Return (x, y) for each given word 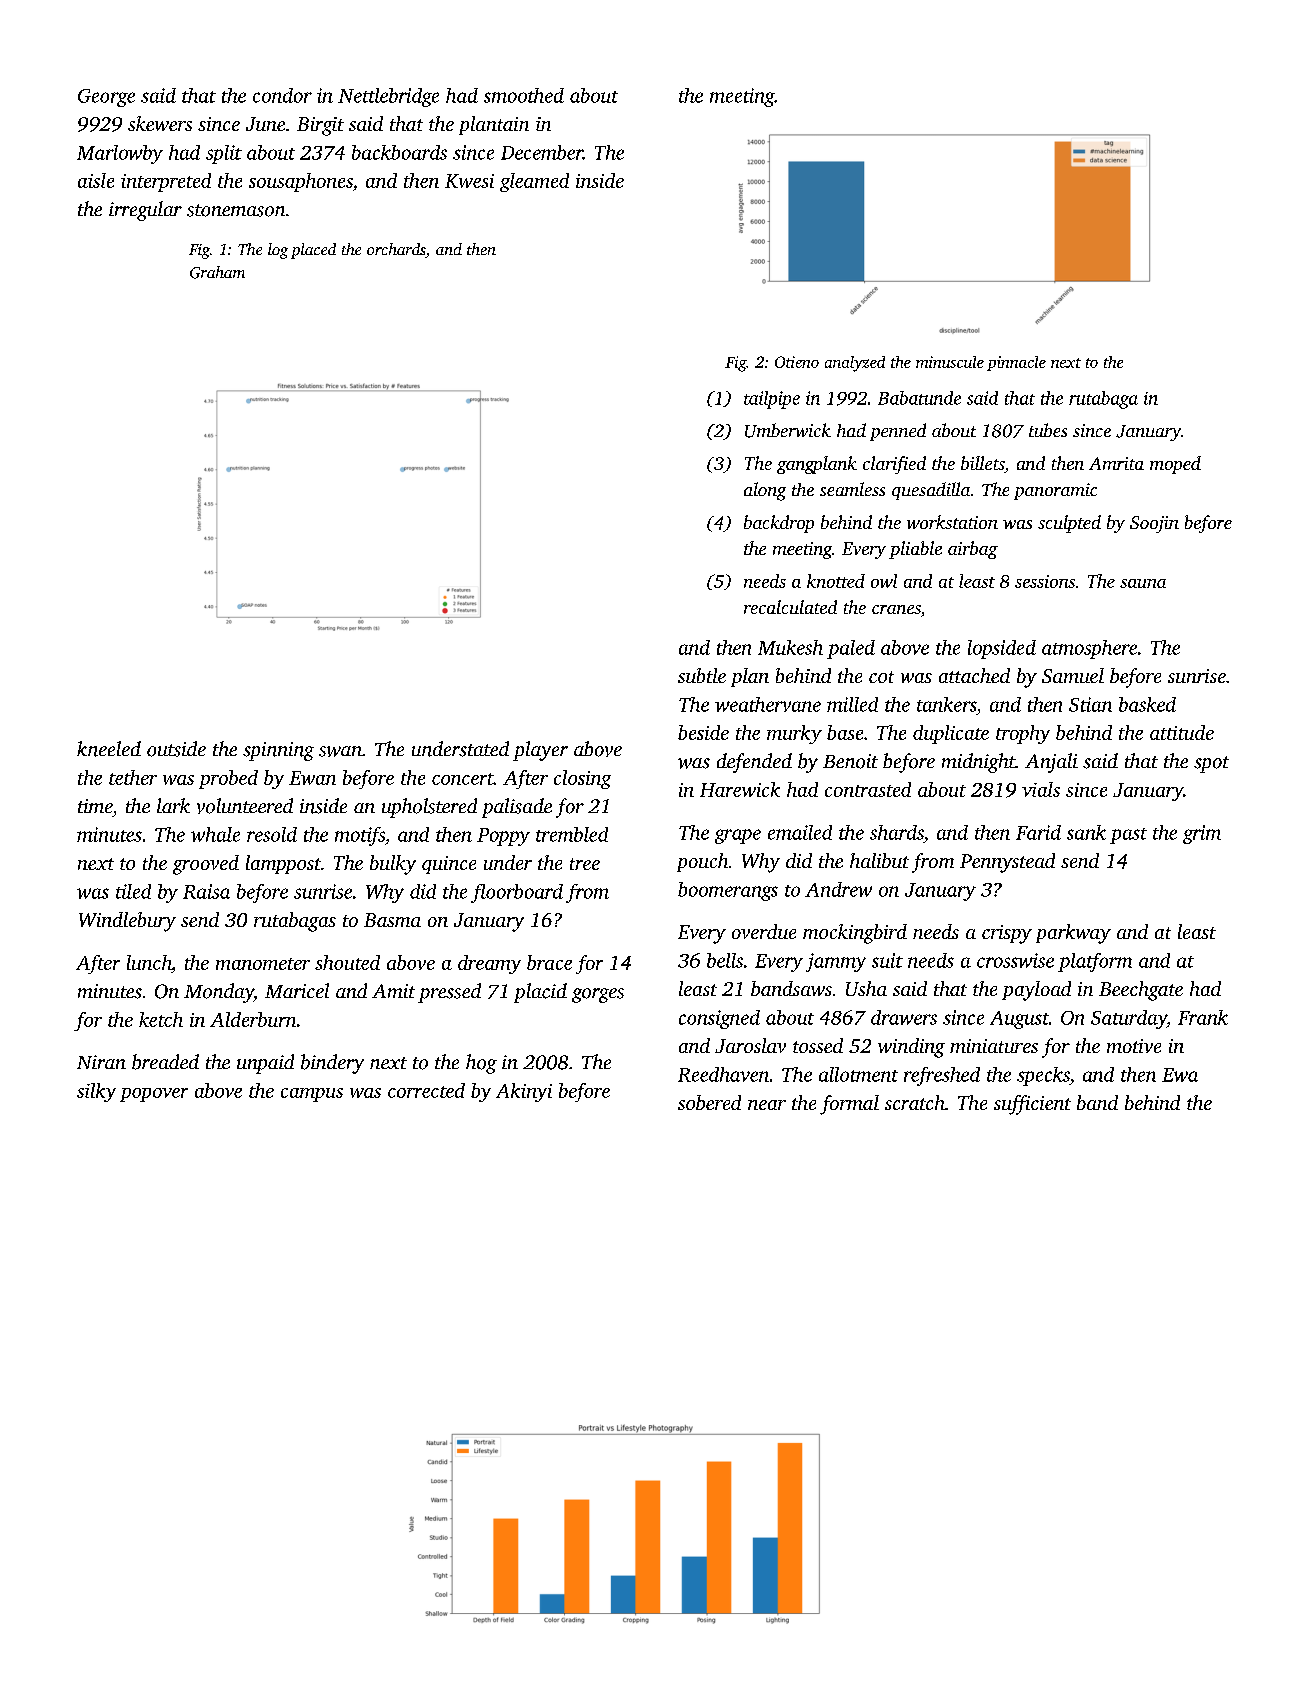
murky (794, 734)
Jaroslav (750, 1045)
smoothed (524, 95)
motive (1134, 1046)
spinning (278, 751)
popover (154, 1095)
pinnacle (1016, 363)
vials (1041, 789)
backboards (399, 152)
